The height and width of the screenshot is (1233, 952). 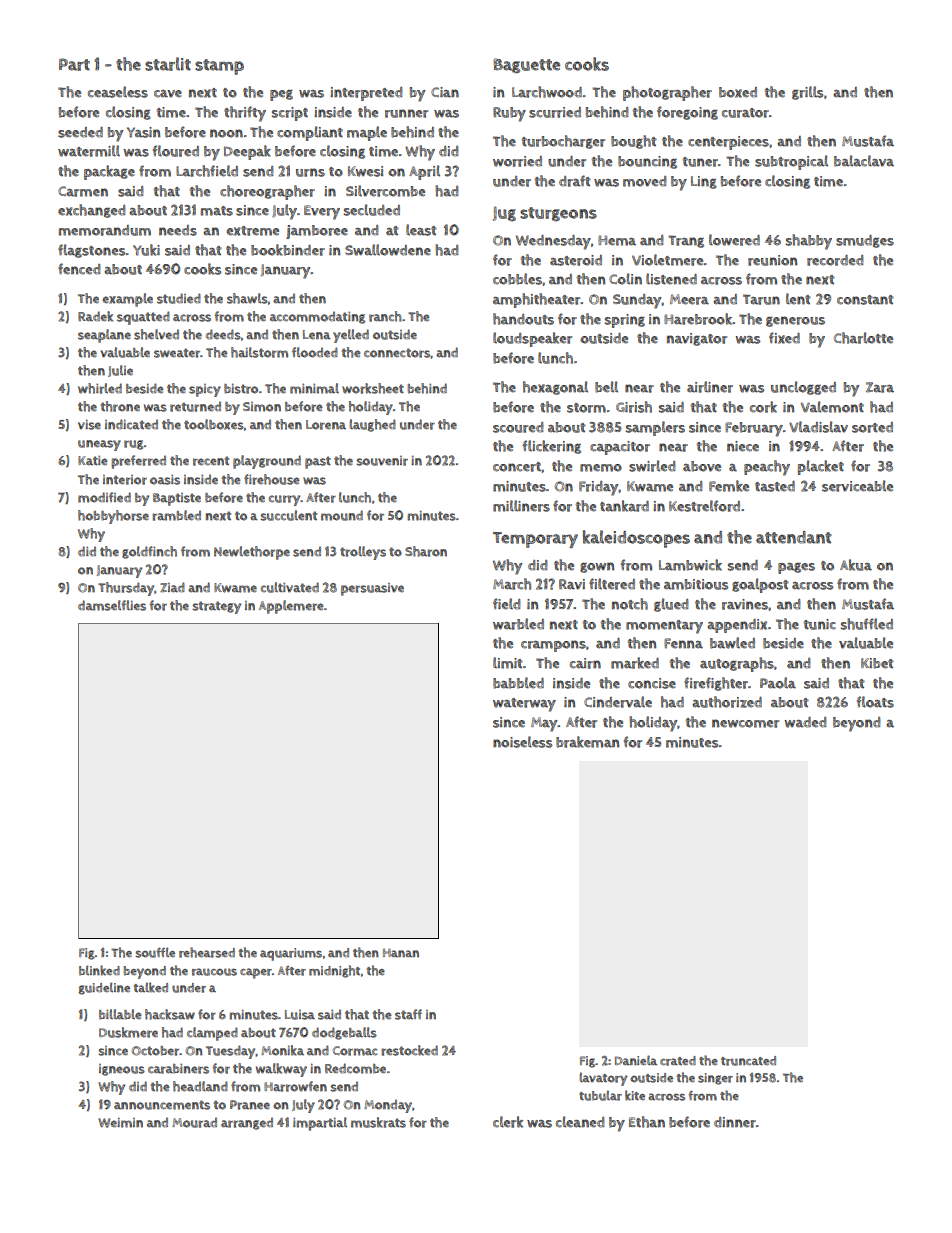 What do you see at coordinates (168, 94) in the screenshot?
I see `cave` at bounding box center [168, 94].
